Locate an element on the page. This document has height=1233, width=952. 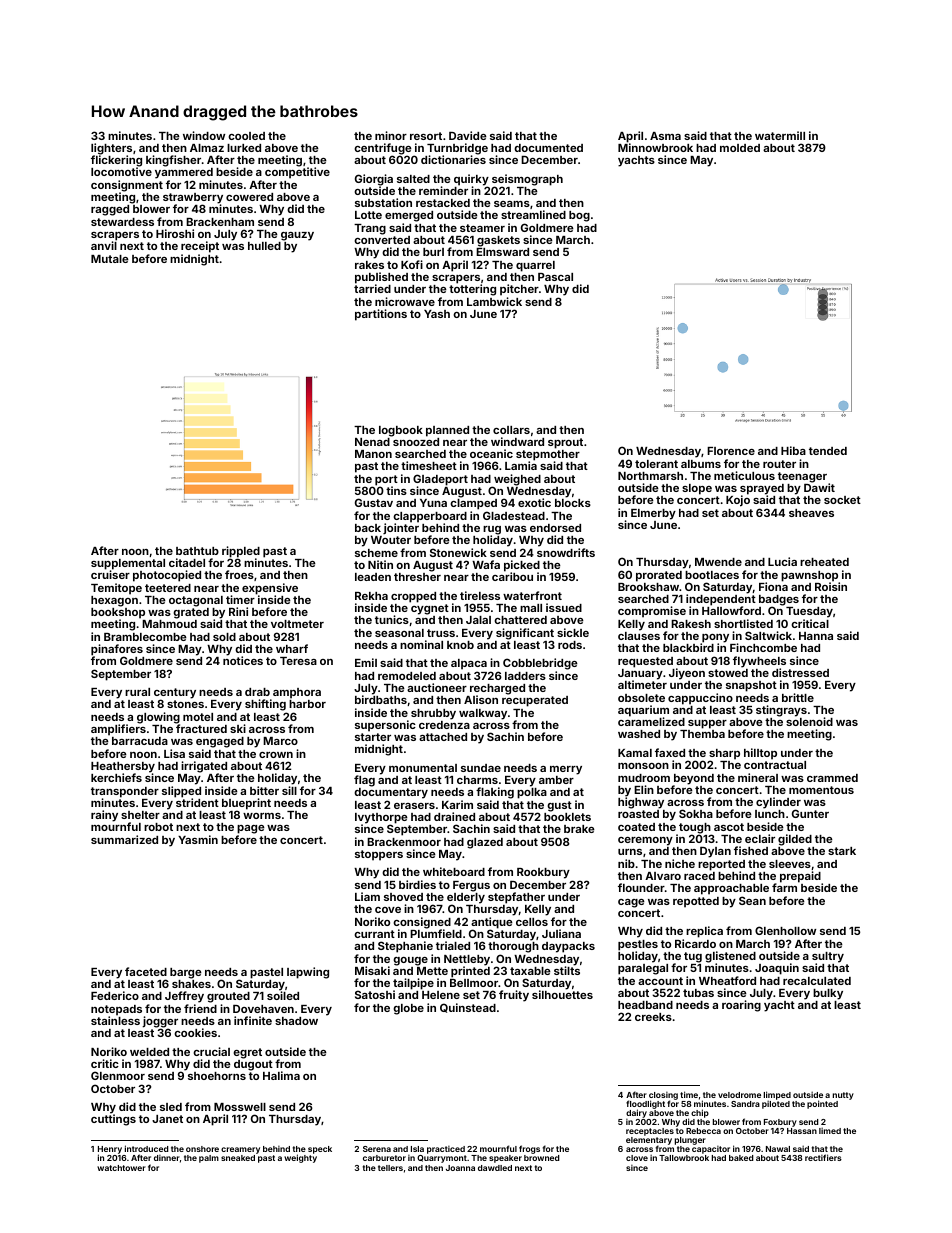
lighters is located at coordinates (111, 149).
